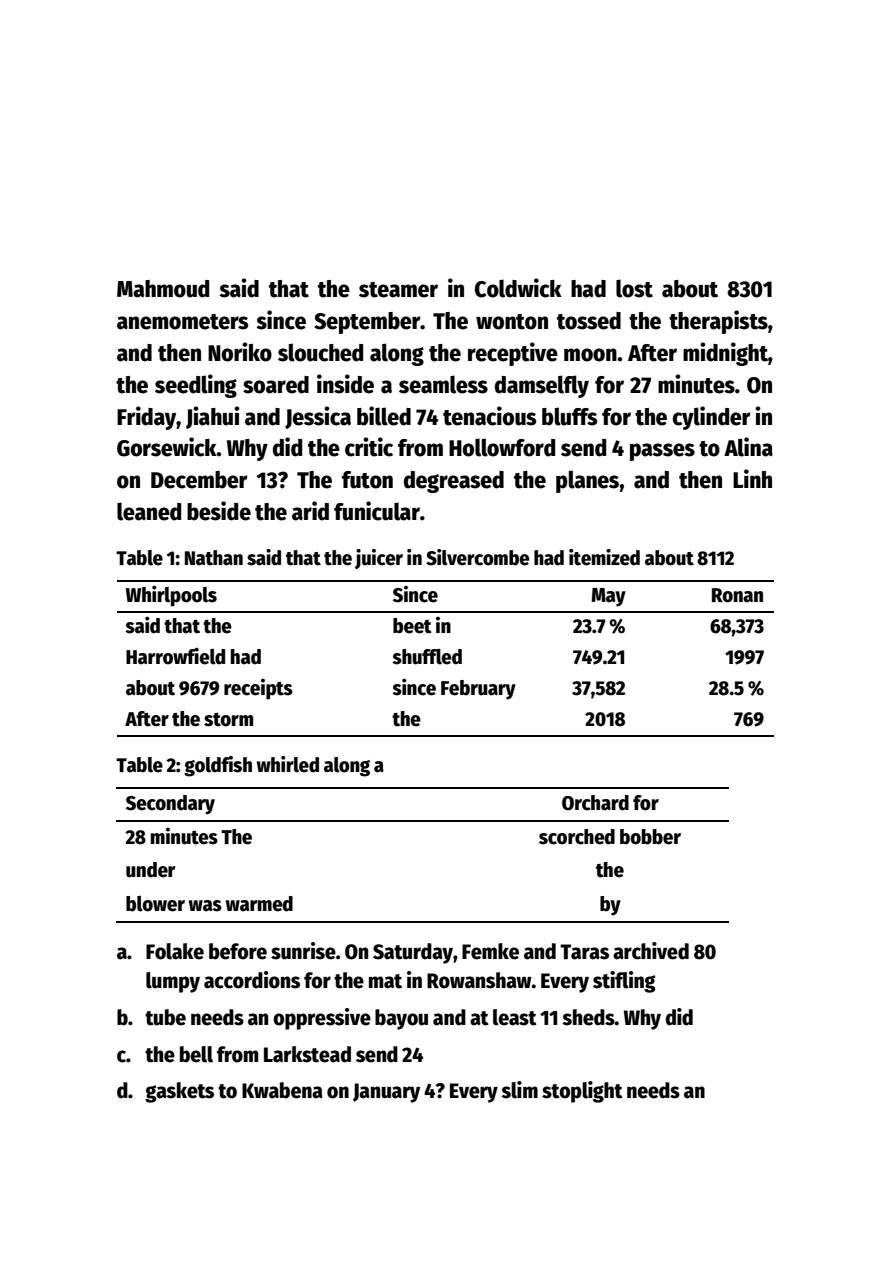 Image resolution: width=890 pixels, height=1262 pixels. What do you see at coordinates (478, 690) in the screenshot?
I see `February` at bounding box center [478, 690].
